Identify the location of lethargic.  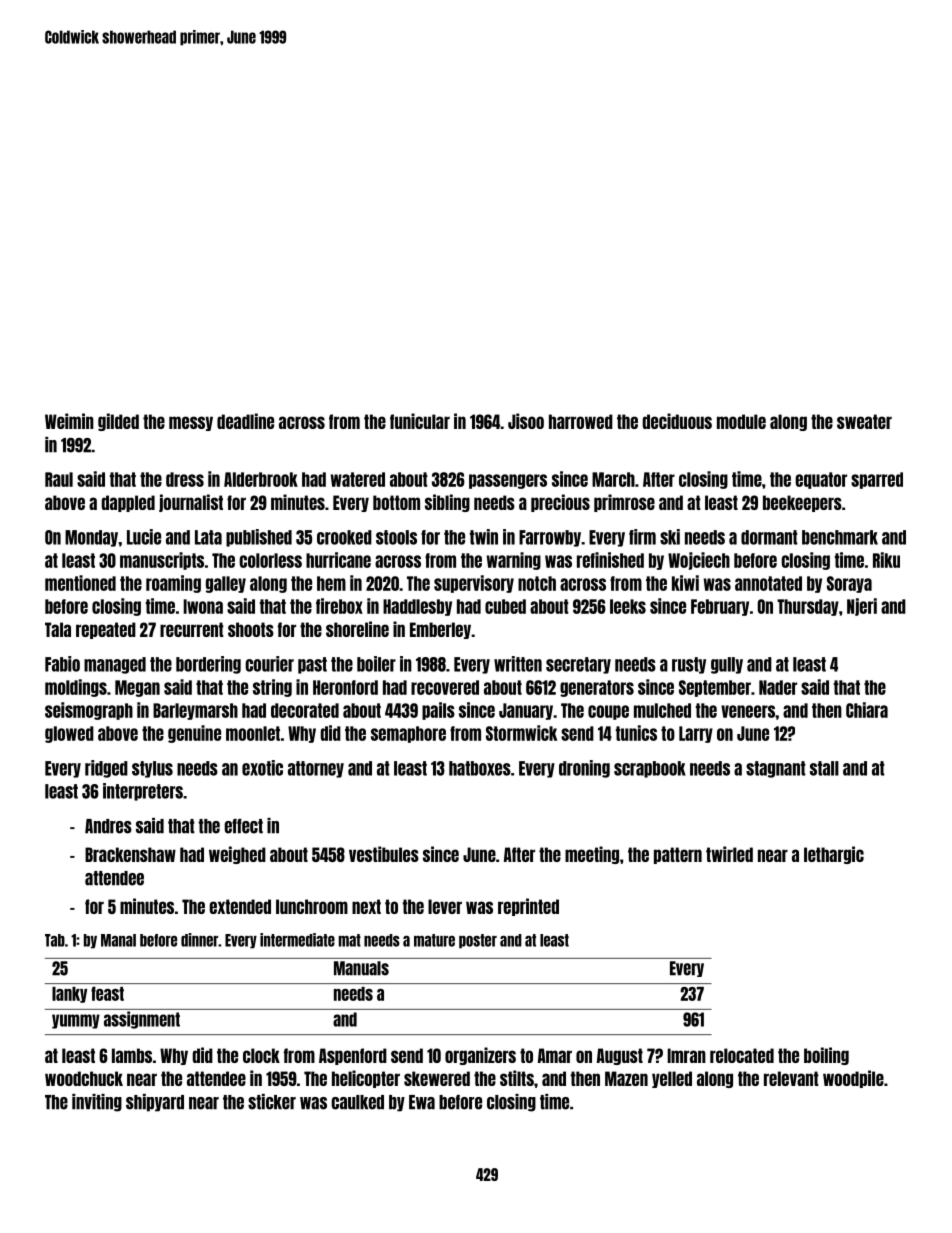
(834, 855).
